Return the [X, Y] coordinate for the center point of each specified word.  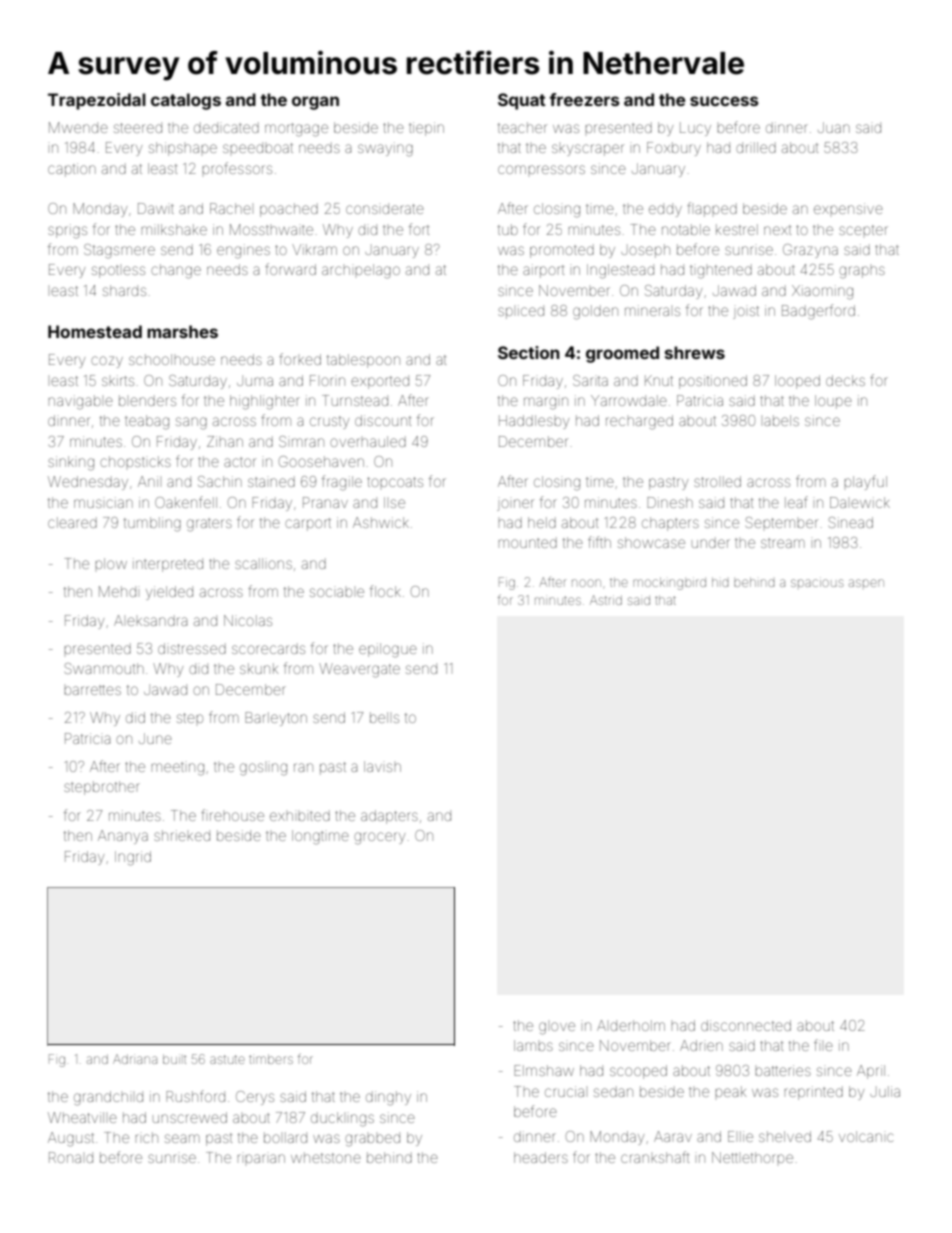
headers [541, 1157]
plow [111, 563]
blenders [147, 400]
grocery [379, 838]
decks [845, 380]
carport [308, 524]
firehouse [232, 815]
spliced [521, 312]
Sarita [590, 380]
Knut [659, 380]
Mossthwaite [271, 229]
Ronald [71, 1157]
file [823, 1045]
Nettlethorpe [752, 1157]
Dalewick [860, 502]
